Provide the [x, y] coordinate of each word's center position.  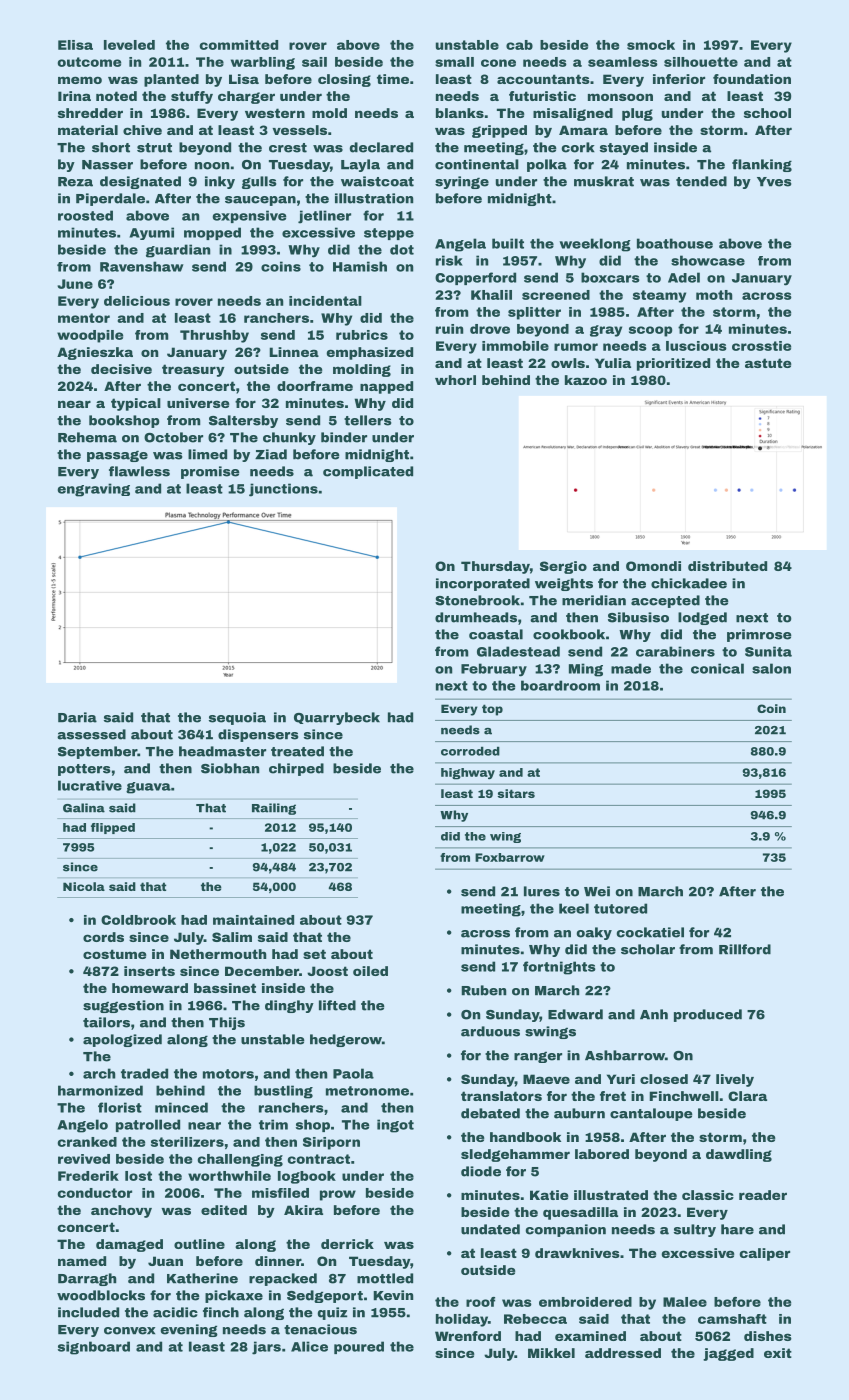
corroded [470, 751]
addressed [623, 1353]
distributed [727, 566]
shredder [90, 113]
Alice [309, 1346]
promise [210, 472]
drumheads [476, 617]
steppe [389, 234]
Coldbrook [138, 920]
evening [189, 1330]
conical [717, 668]
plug [637, 114]
